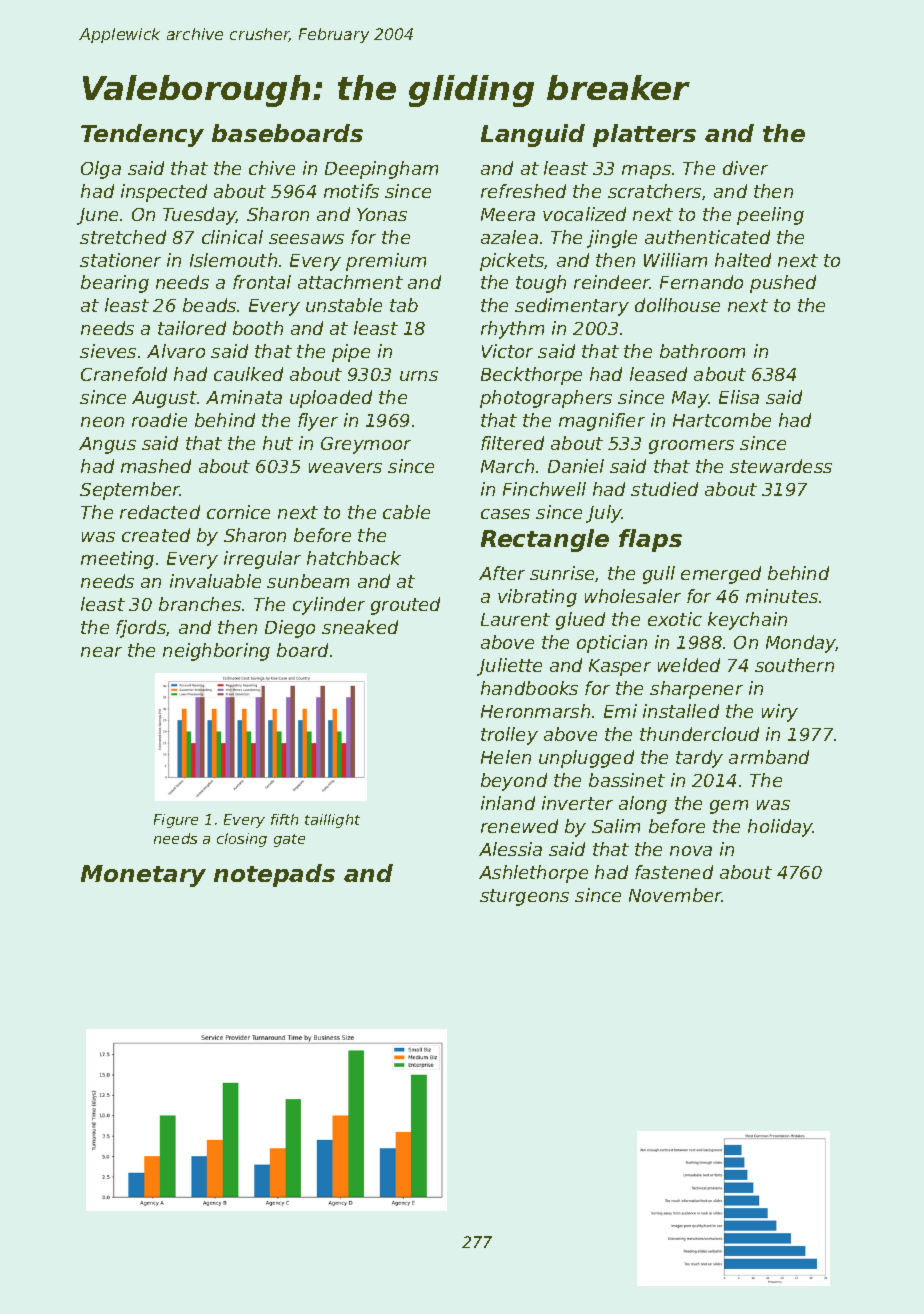 The height and width of the page is (1314, 924). What do you see at coordinates (699, 759) in the page?
I see `tardy` at bounding box center [699, 759].
